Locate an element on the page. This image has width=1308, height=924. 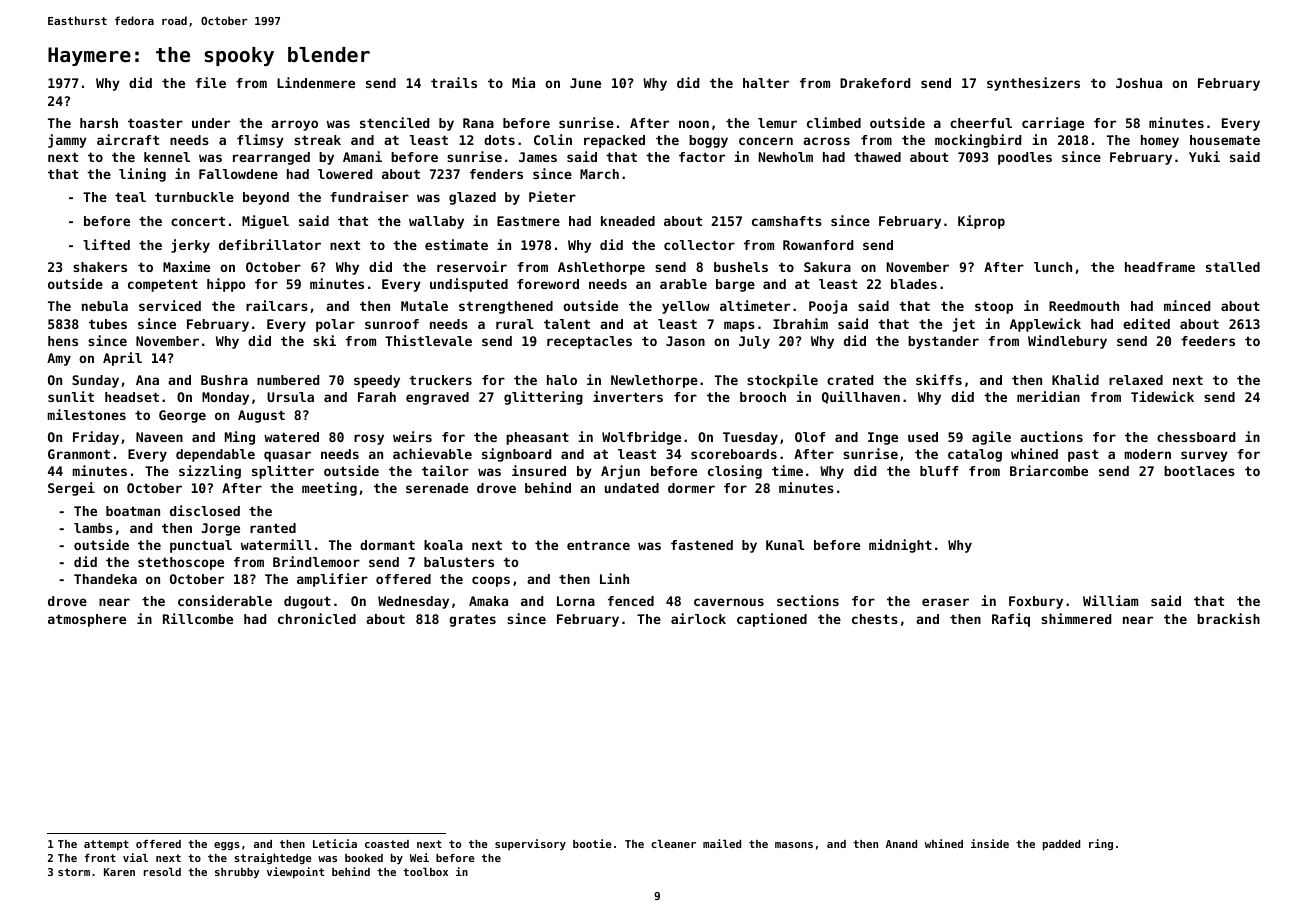
lowered is located at coordinates (345, 174).
